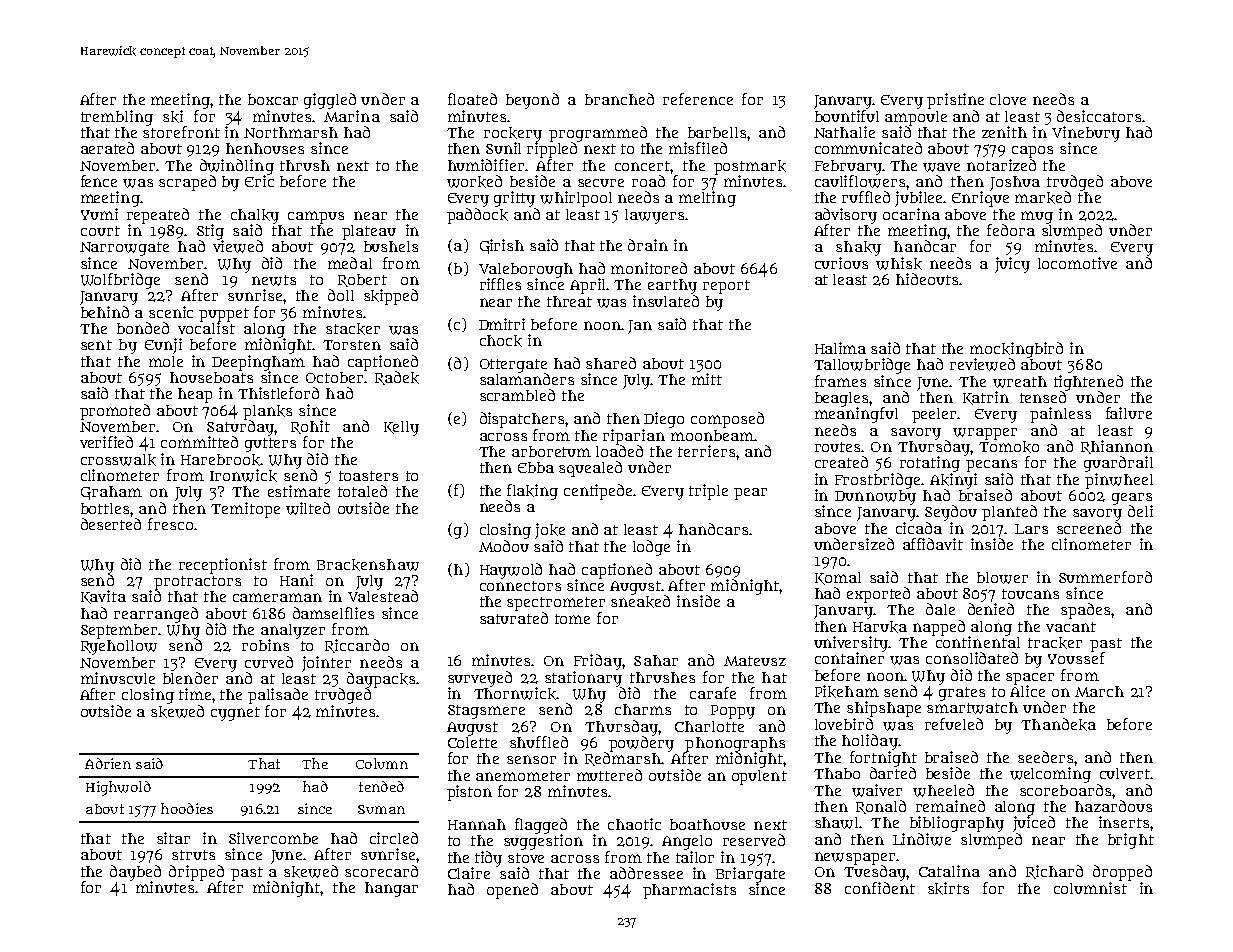 Image resolution: width=1233 pixels, height=952 pixels. What do you see at coordinates (117, 118) in the screenshot?
I see `trembling` at bounding box center [117, 118].
